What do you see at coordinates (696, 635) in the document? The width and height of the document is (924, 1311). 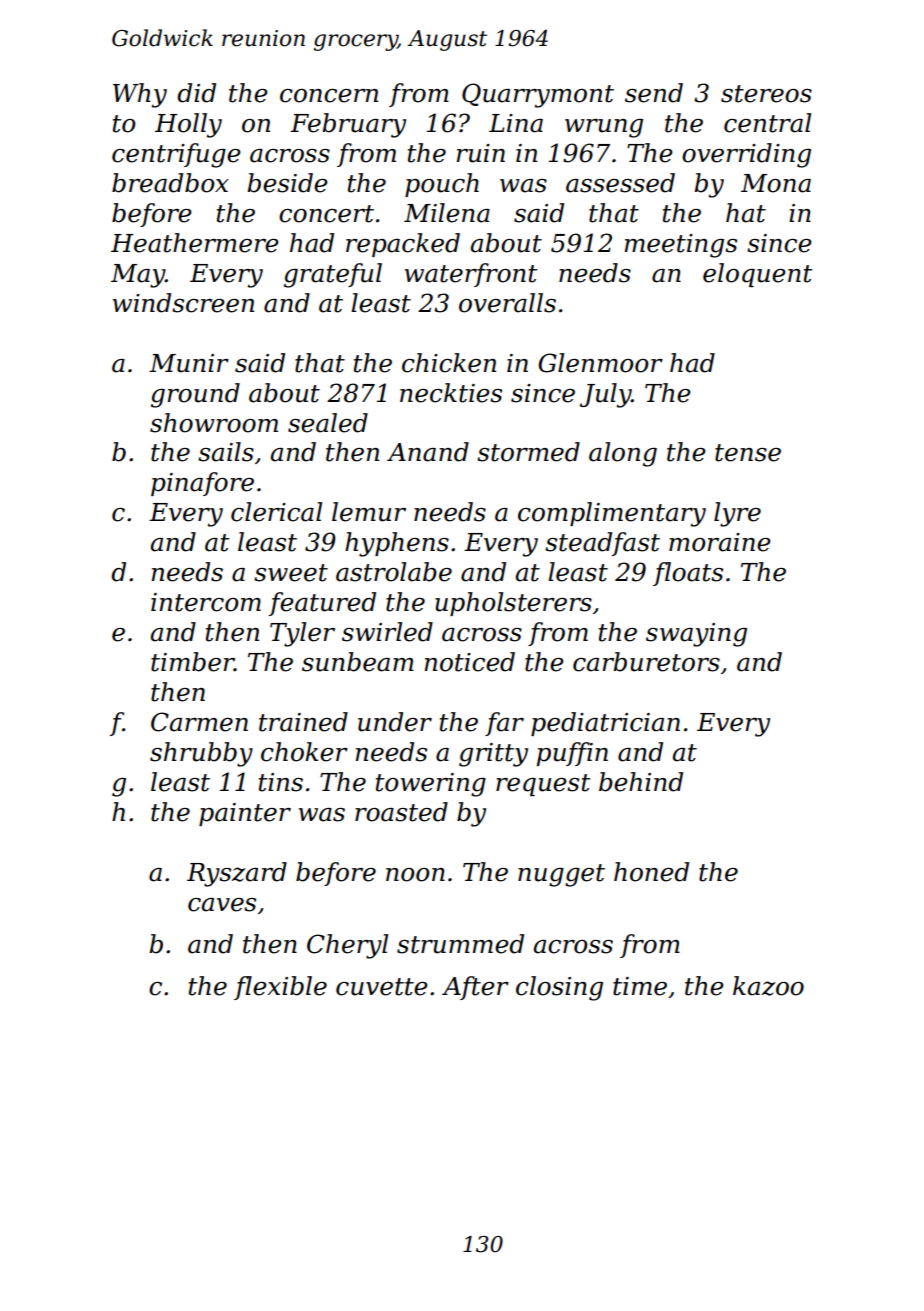 I see `swaying` at bounding box center [696, 635].
